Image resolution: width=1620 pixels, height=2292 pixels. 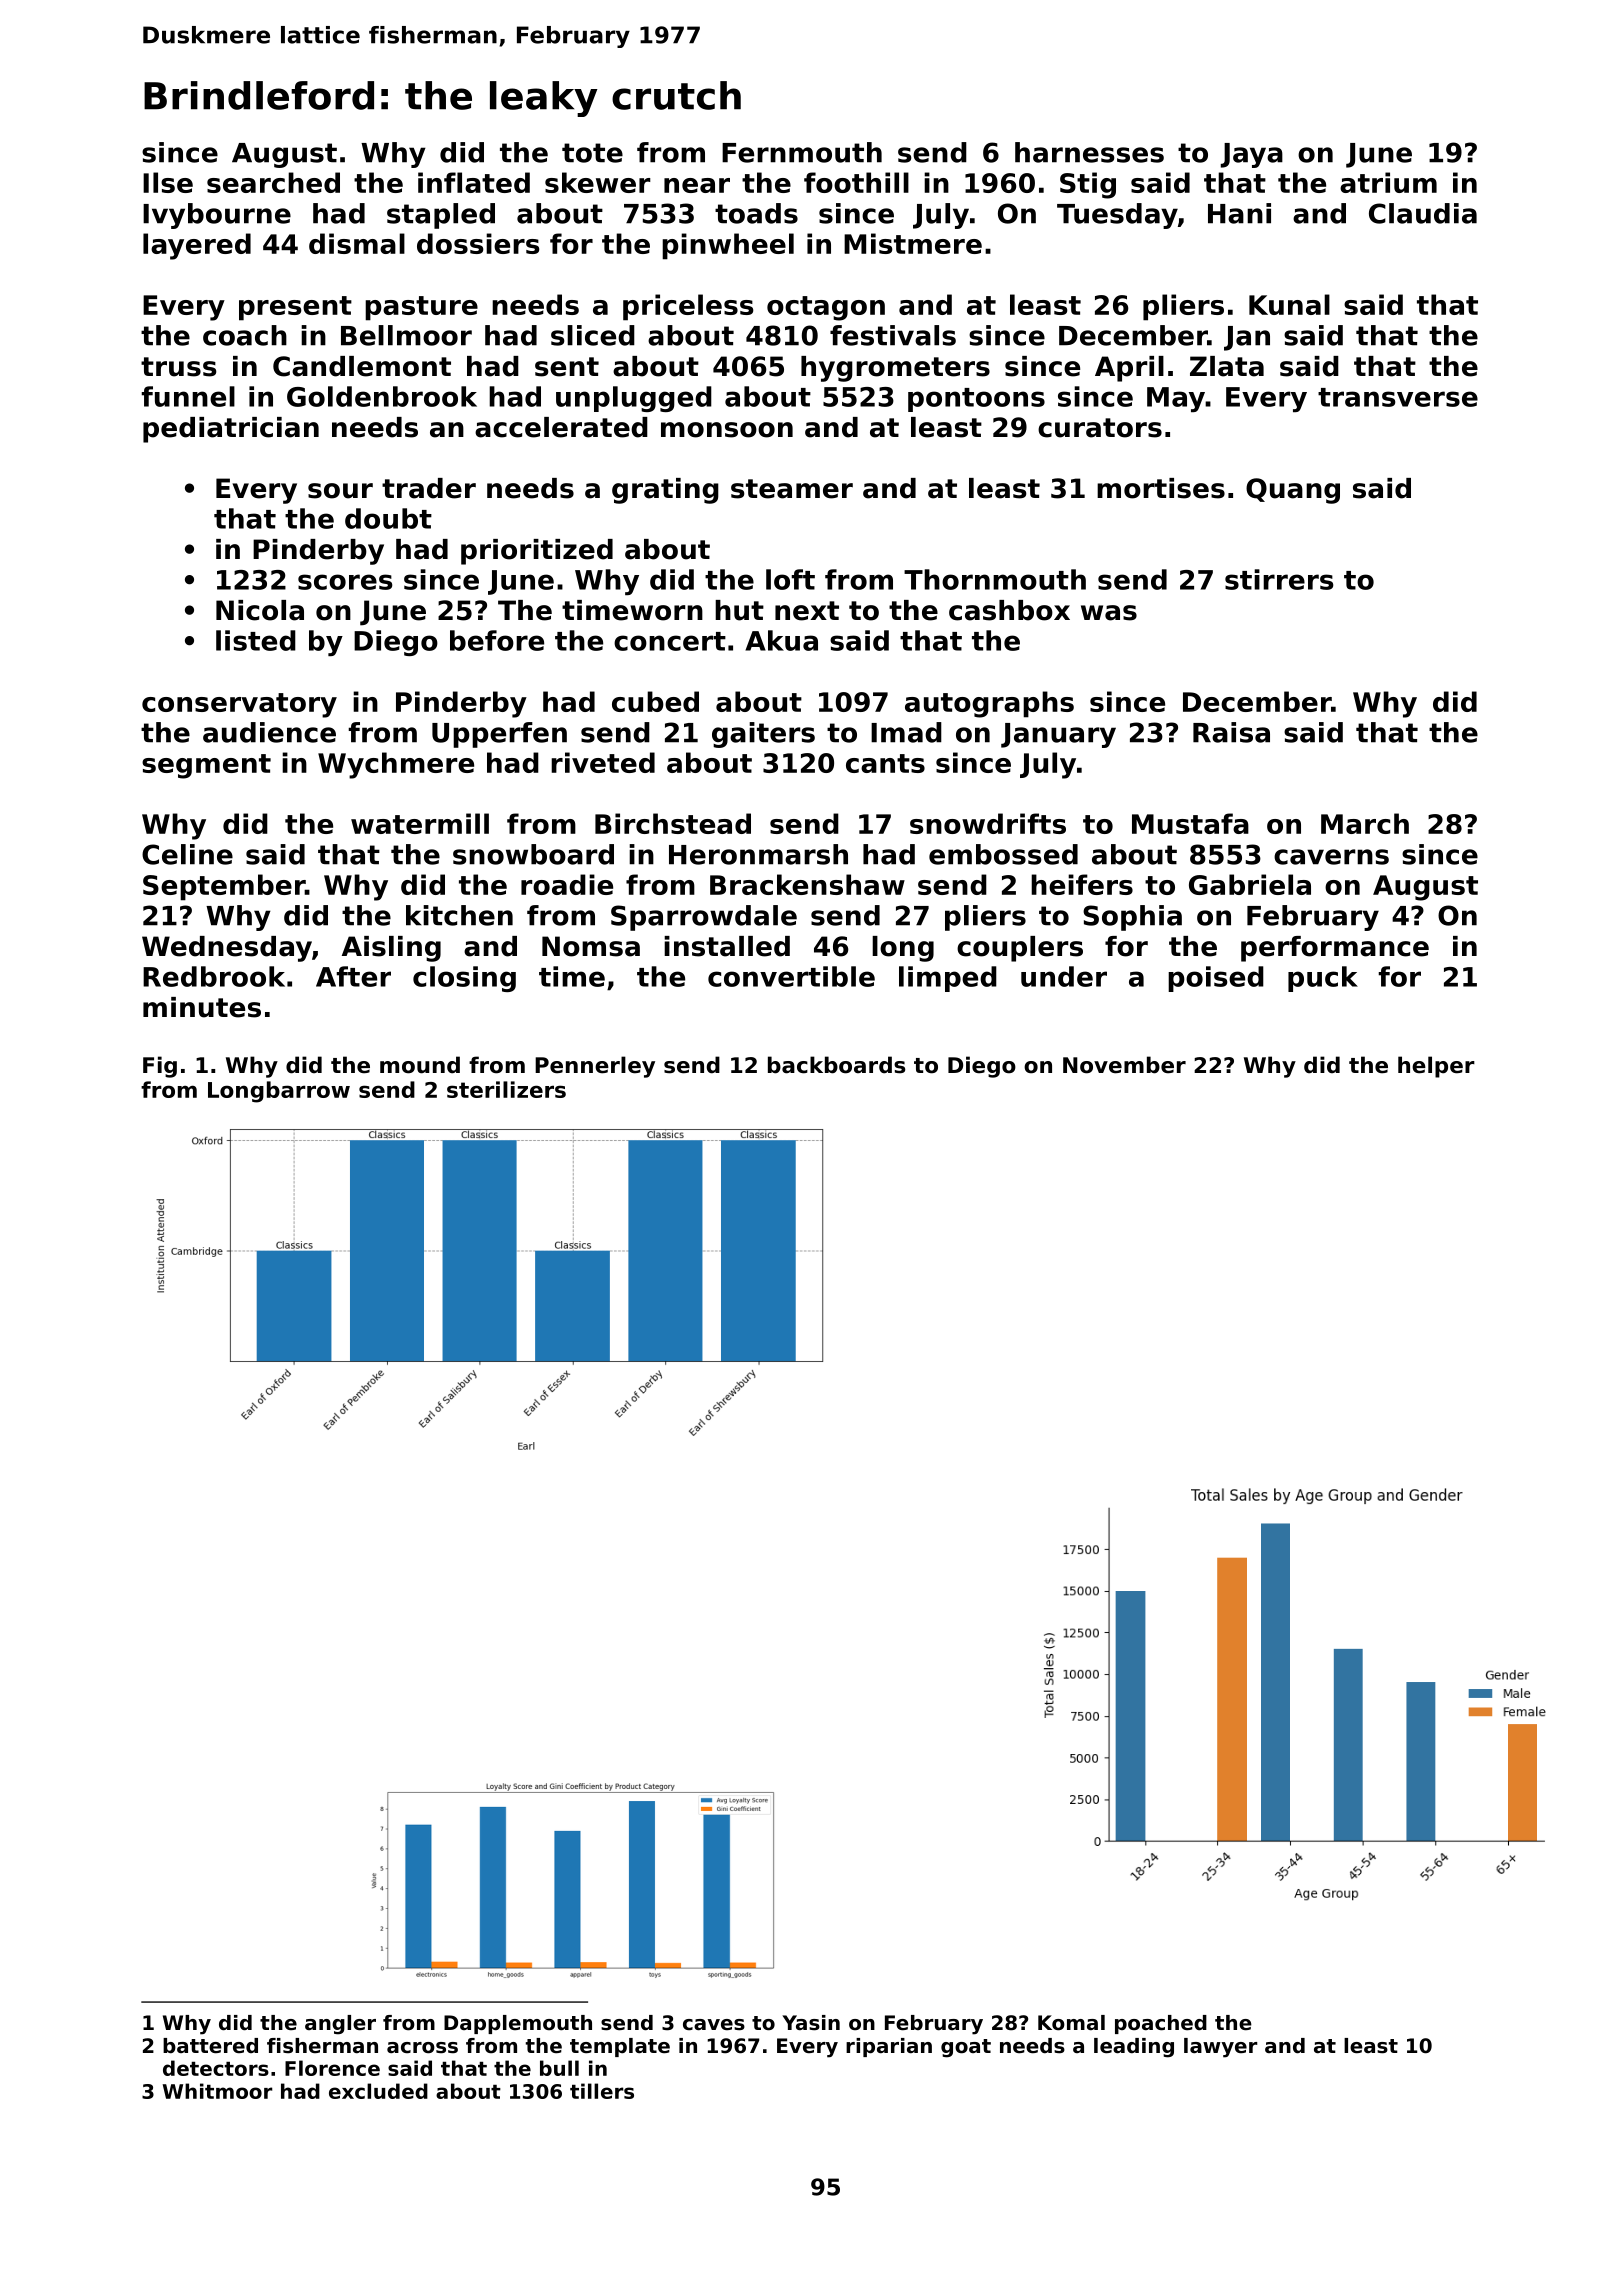 I want to click on Fernmouth, so click(x=802, y=152).
